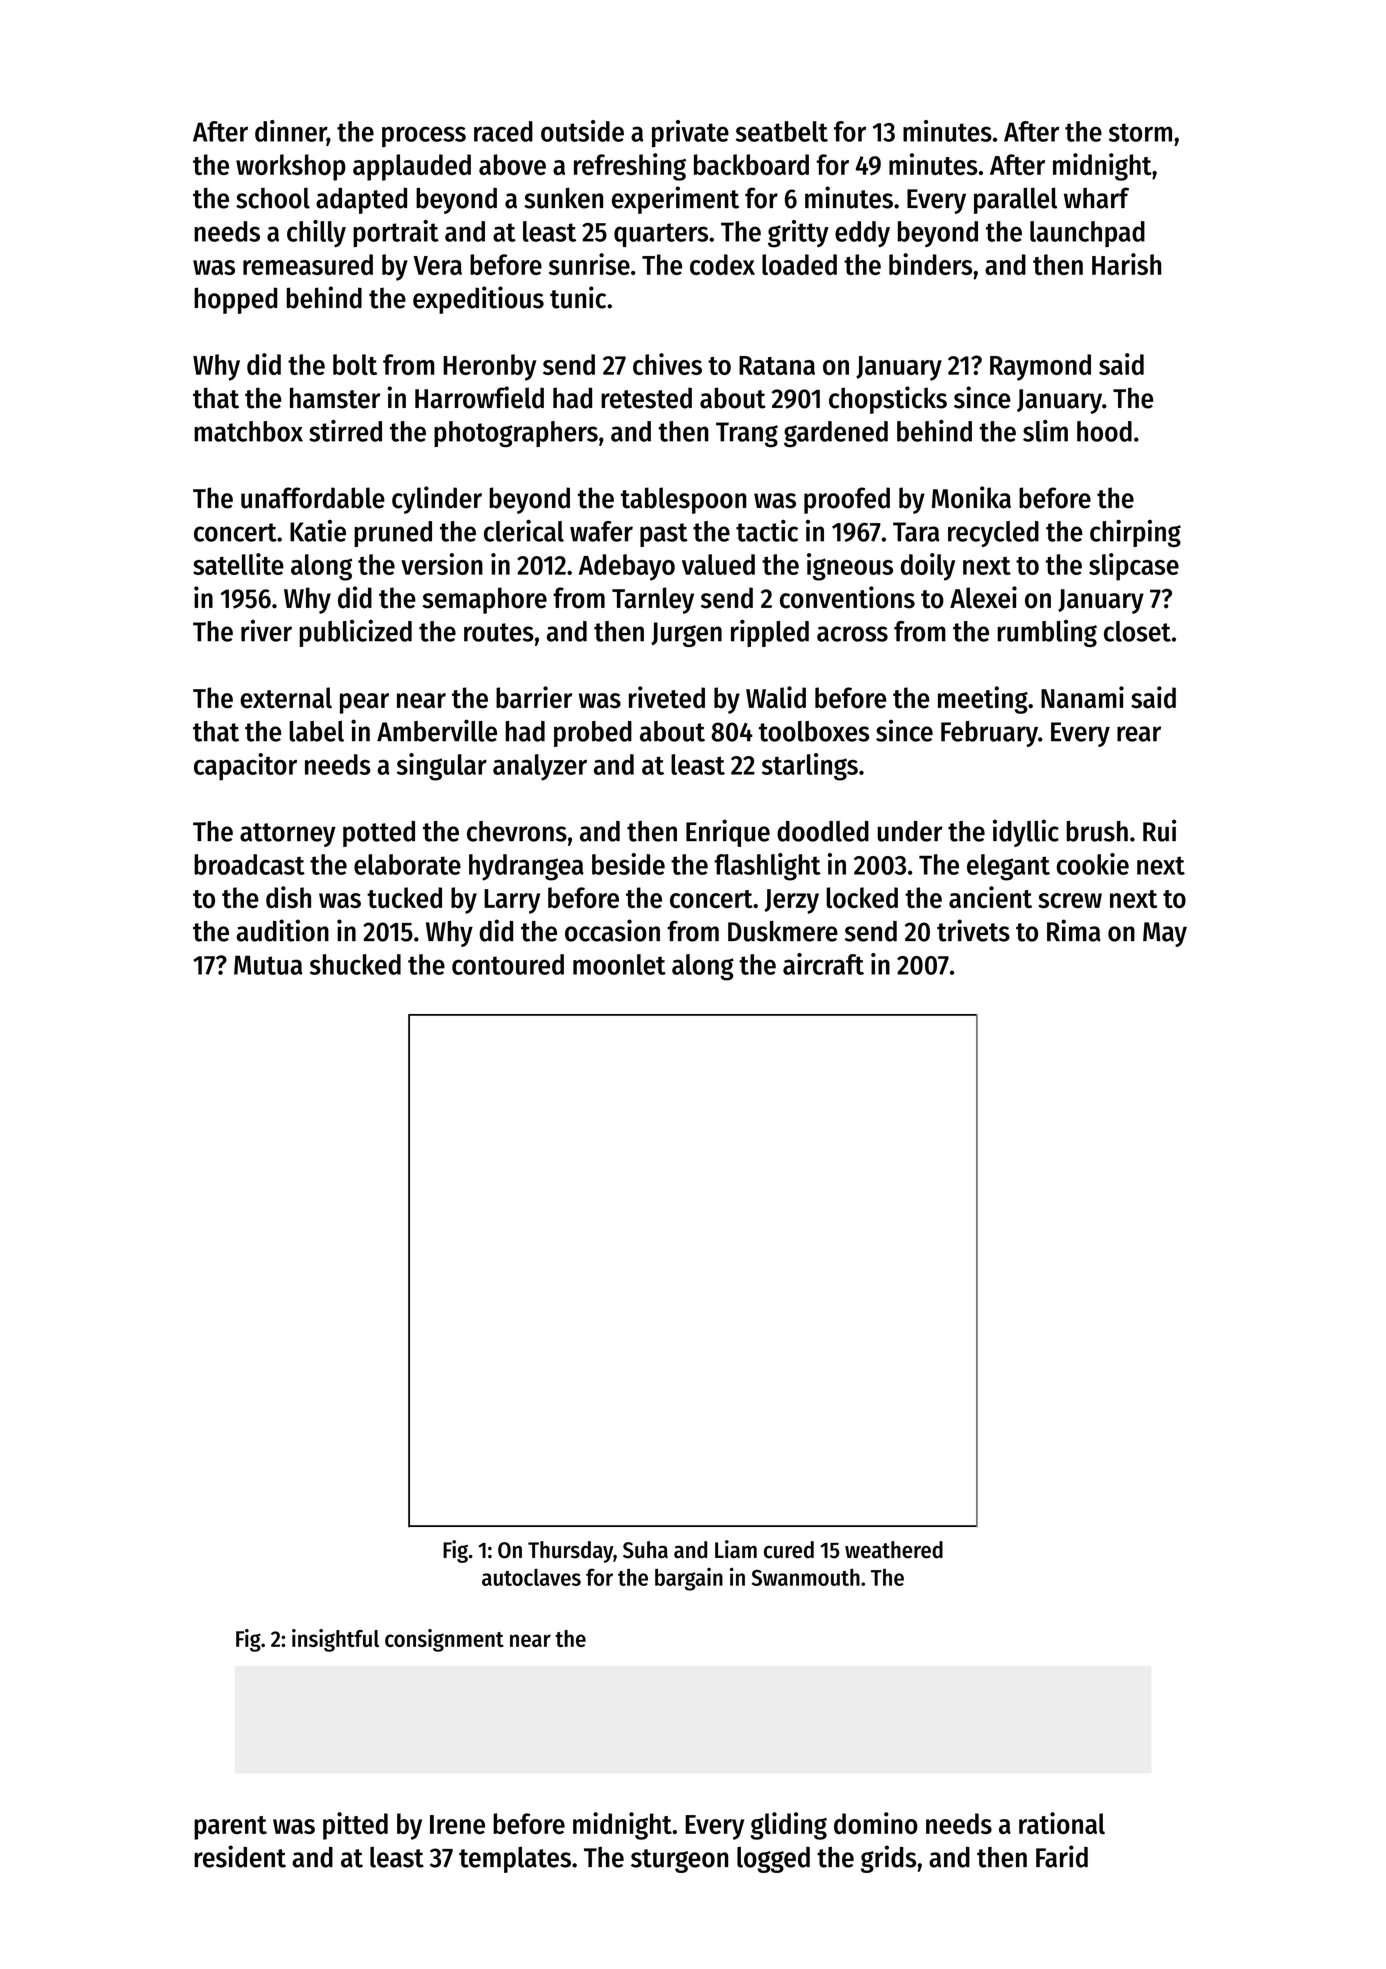 The height and width of the document is (1969, 1386). Describe the element at coordinates (291, 167) in the document. I see `workshop` at that location.
